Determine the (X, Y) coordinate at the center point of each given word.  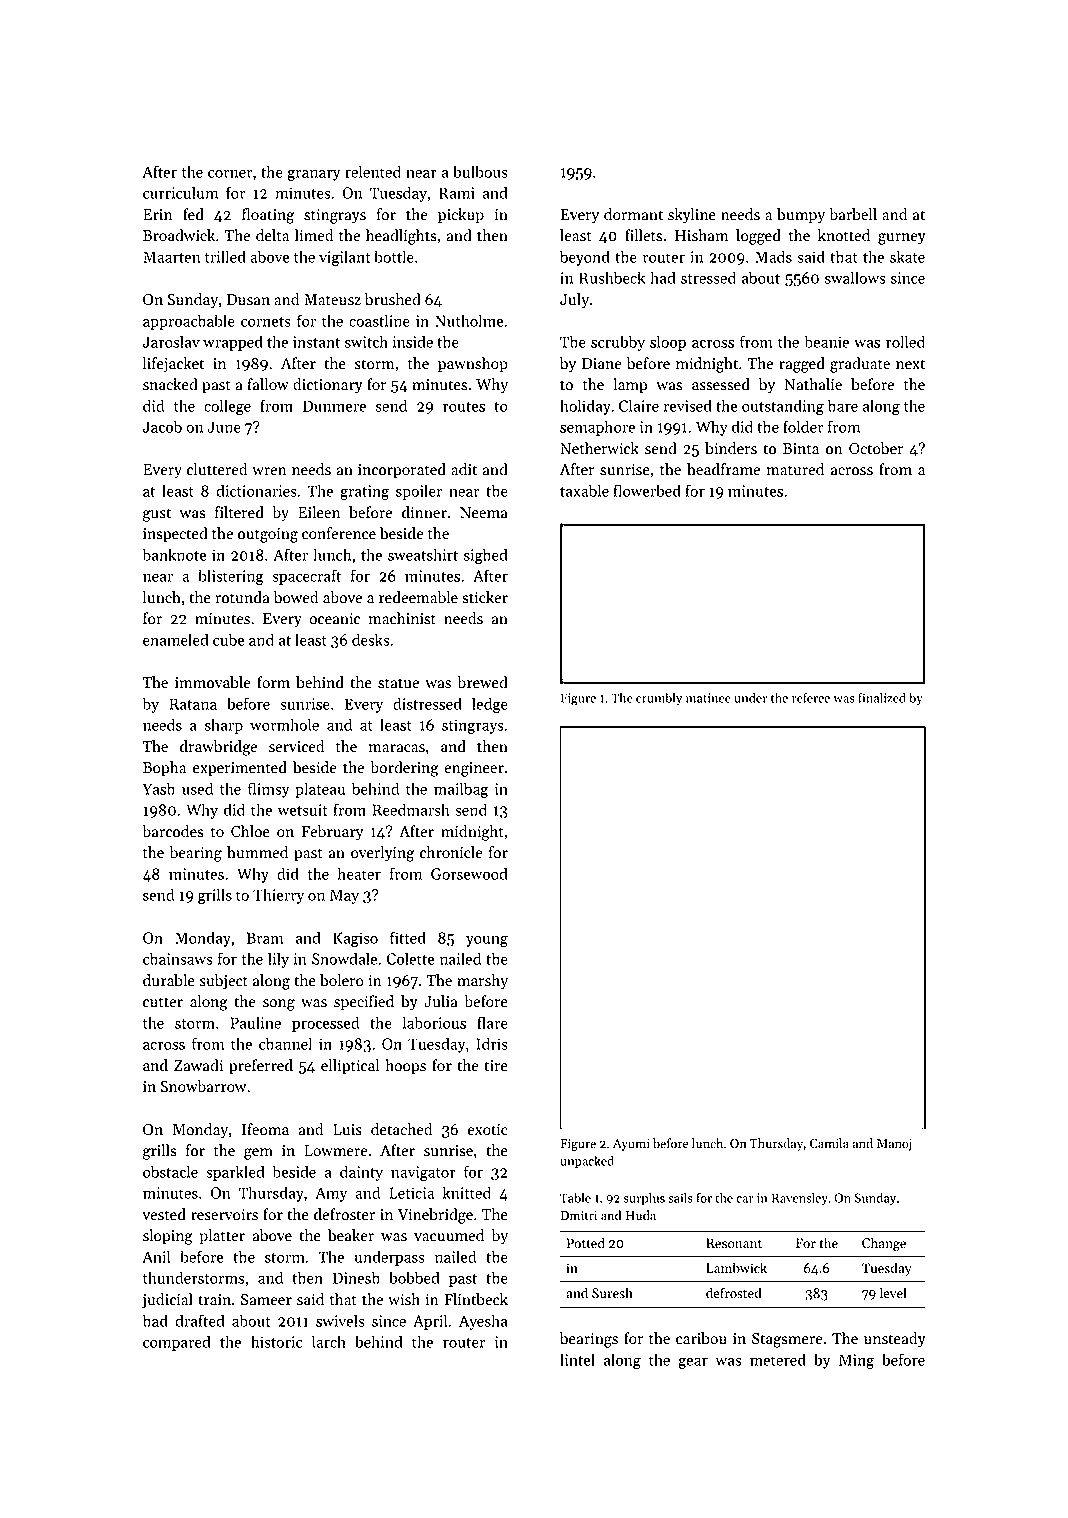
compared (177, 1343)
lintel (577, 1359)
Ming (856, 1361)
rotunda (242, 597)
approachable (189, 322)
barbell (853, 214)
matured (795, 469)
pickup (461, 216)
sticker (485, 597)
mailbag (461, 790)
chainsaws (177, 958)
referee (811, 697)
